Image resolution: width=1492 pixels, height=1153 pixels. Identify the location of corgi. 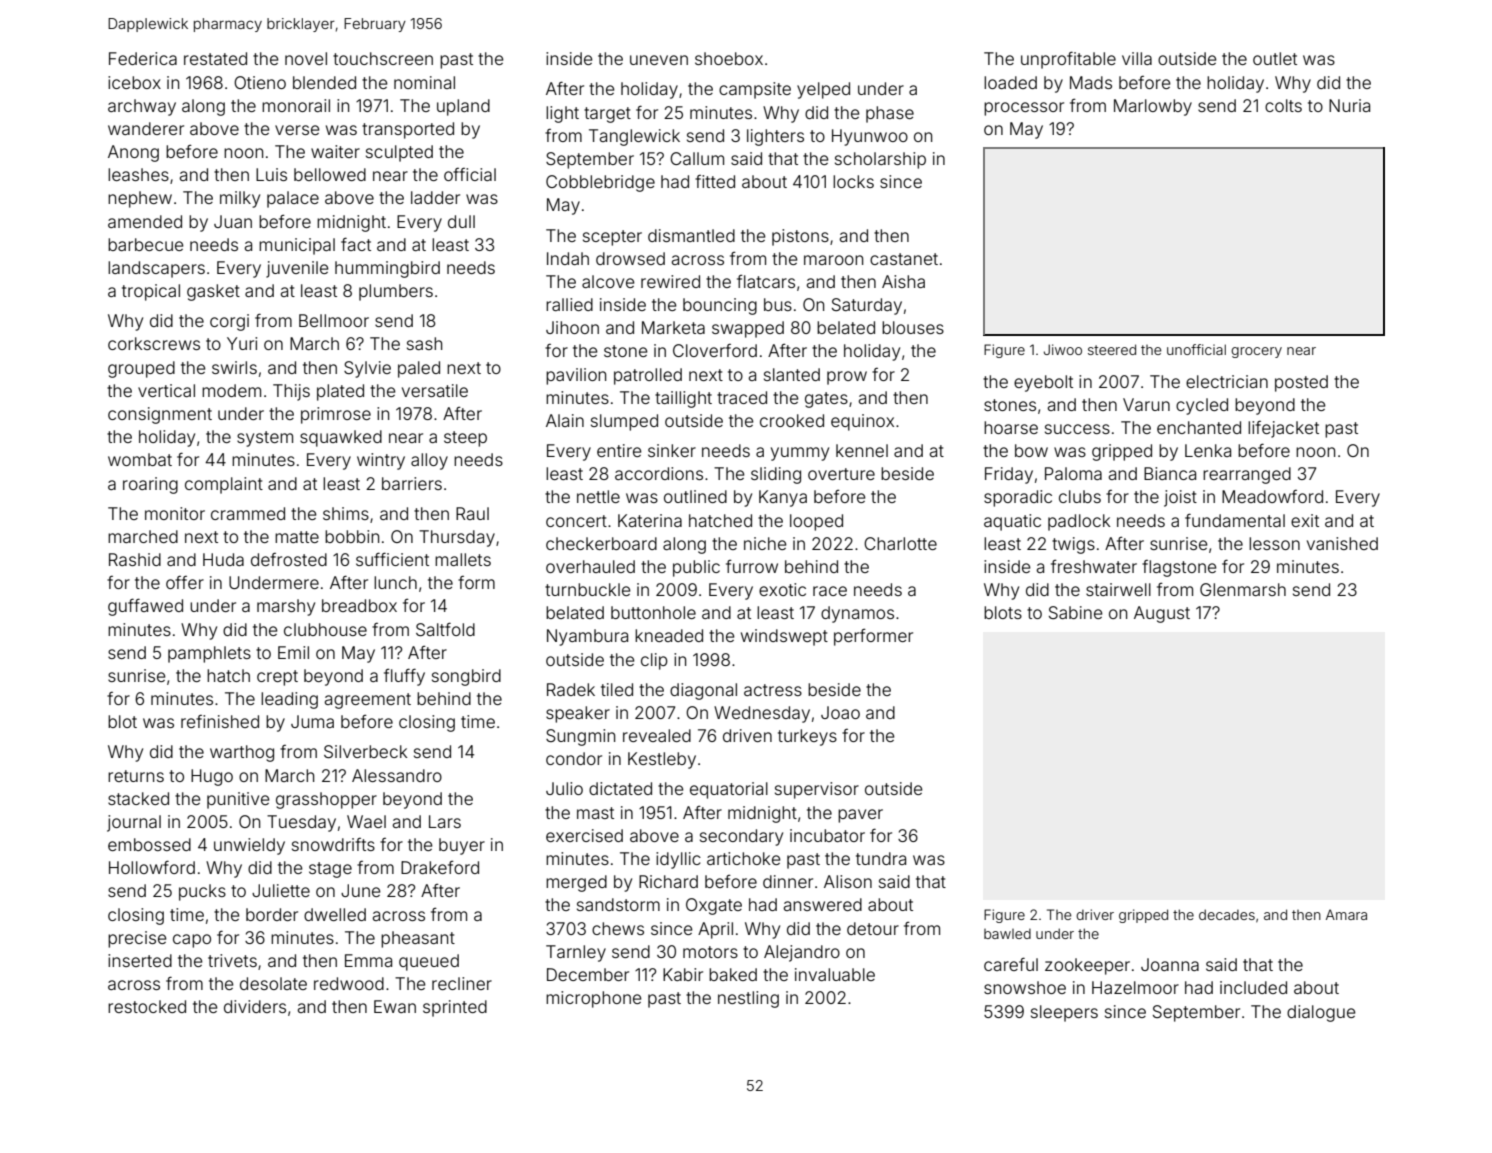
(229, 322).
